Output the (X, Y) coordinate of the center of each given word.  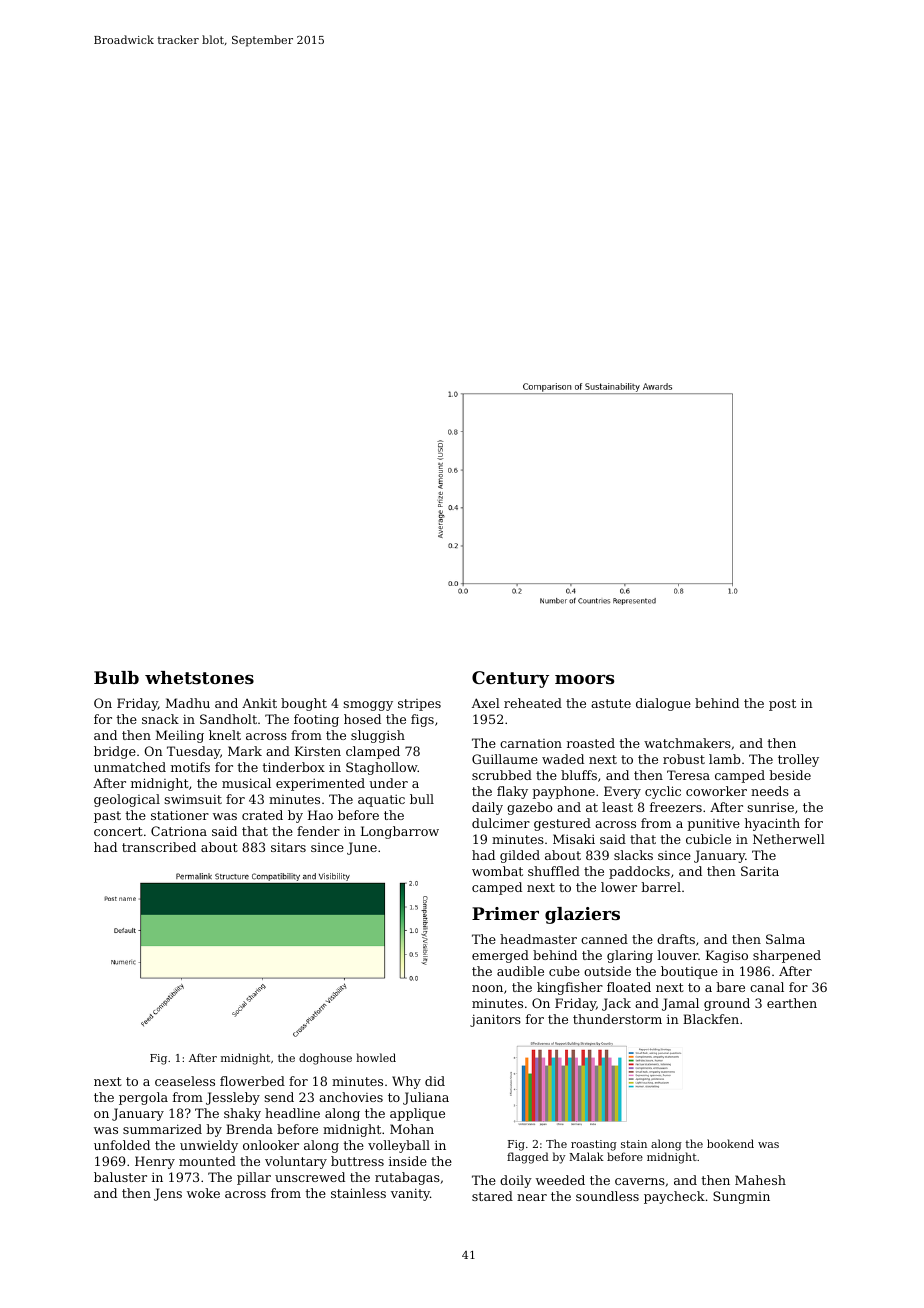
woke (203, 1193)
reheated (533, 703)
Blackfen (711, 1019)
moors (584, 679)
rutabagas (407, 1178)
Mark (245, 751)
